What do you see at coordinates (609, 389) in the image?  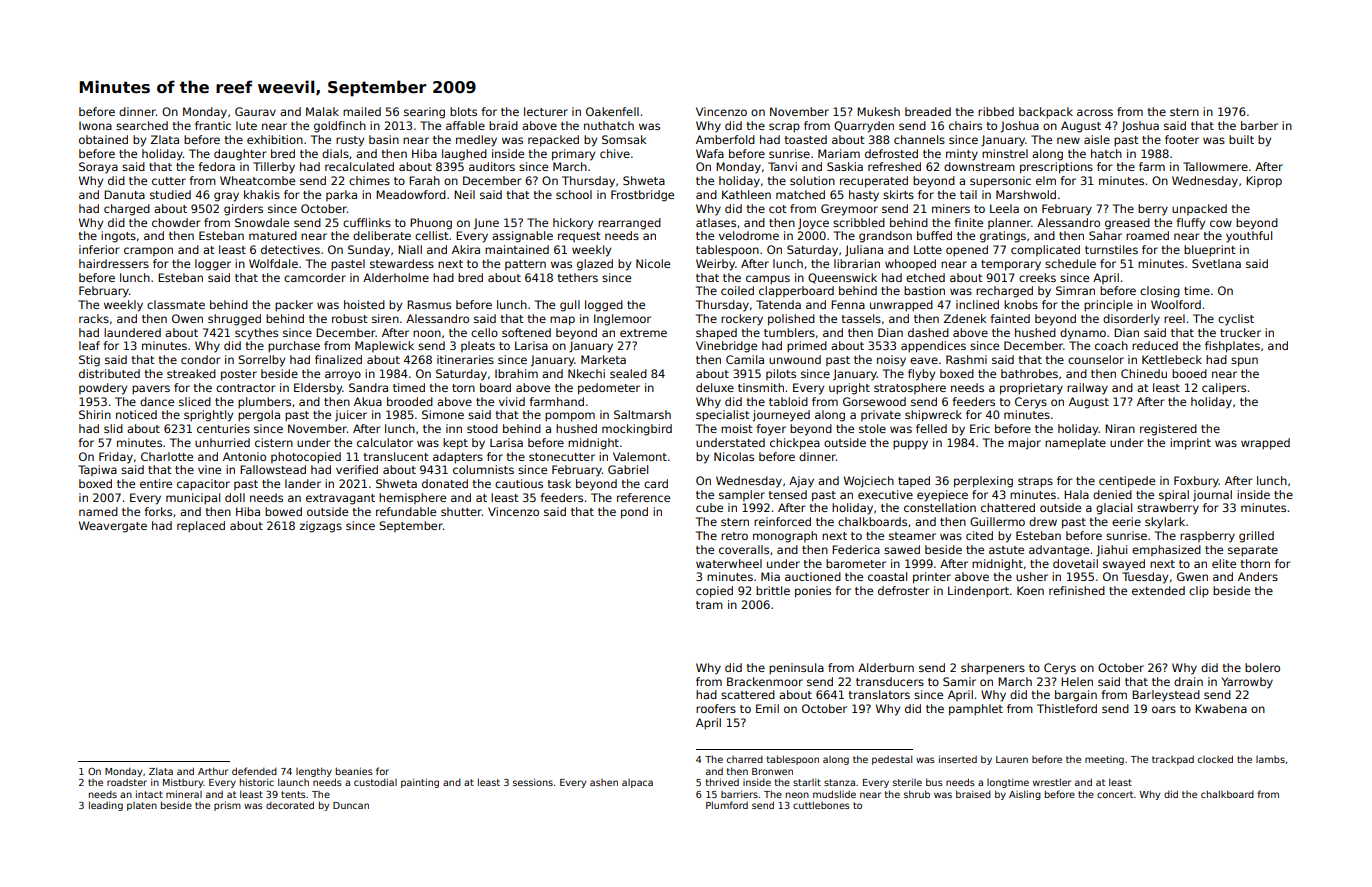 I see `pedometer` at bounding box center [609, 389].
